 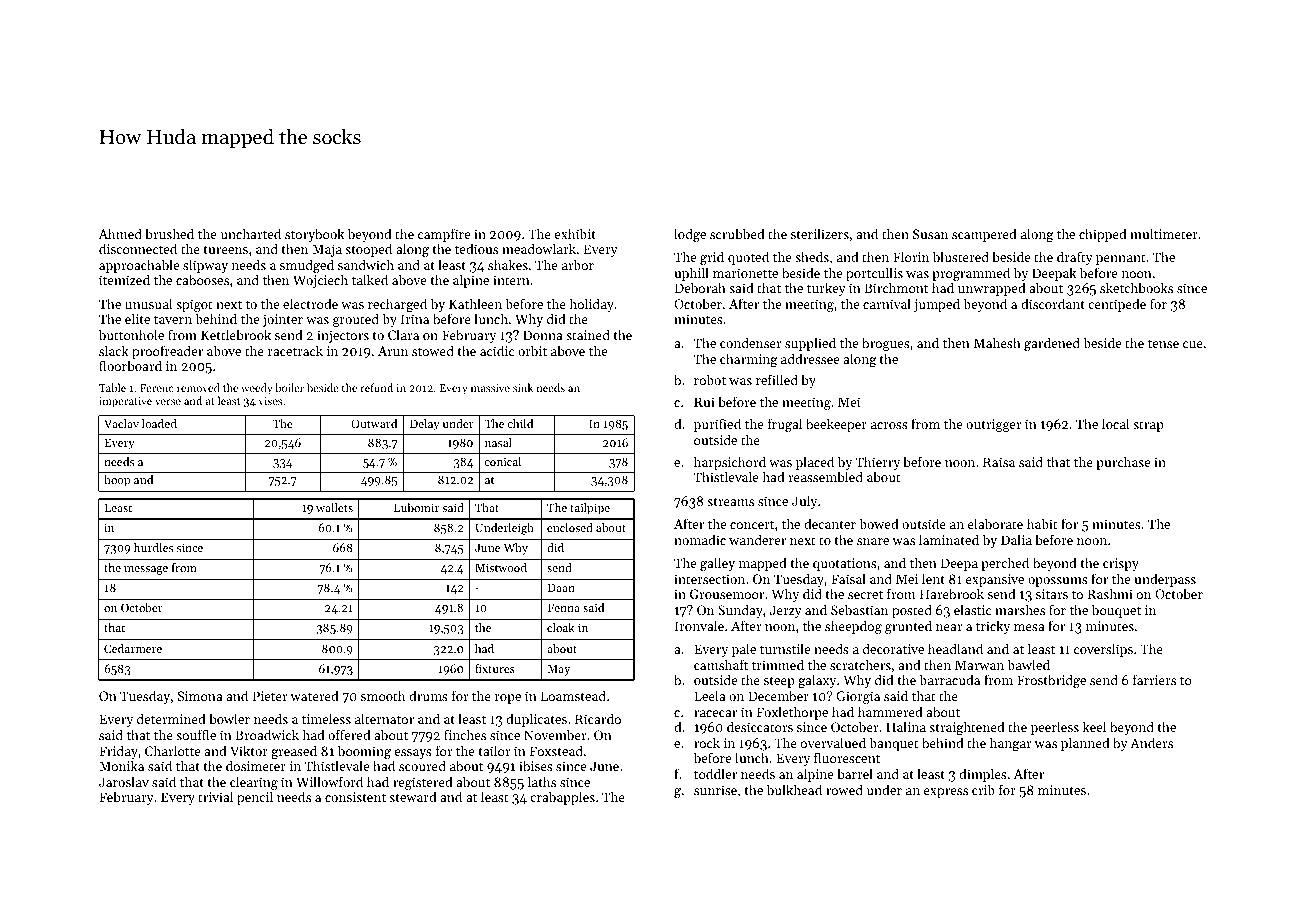 What do you see at coordinates (355, 797) in the screenshot?
I see `consistent` at bounding box center [355, 797].
